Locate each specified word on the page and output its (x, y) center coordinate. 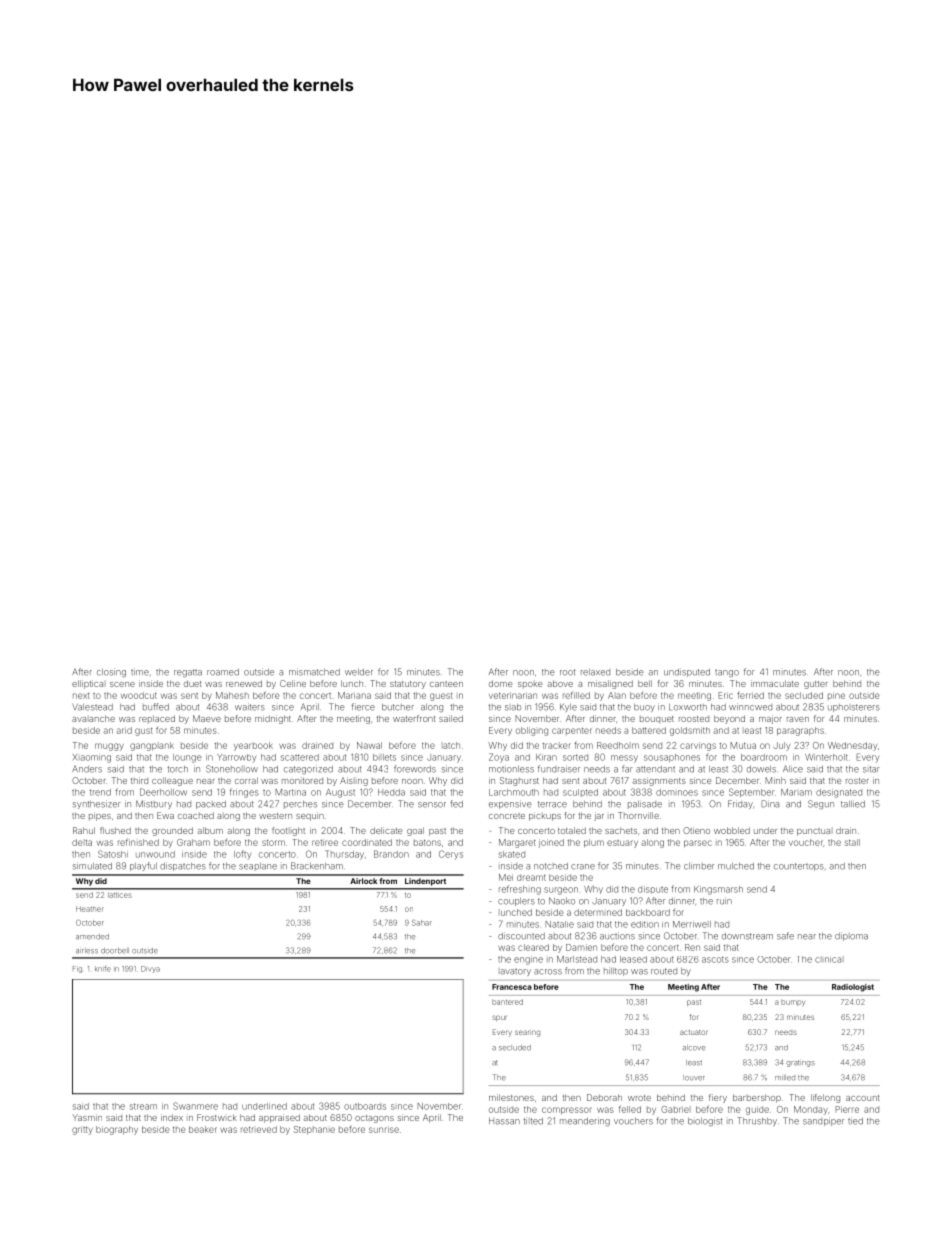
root (567, 672)
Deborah (604, 1097)
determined (598, 912)
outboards (365, 1106)
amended (92, 937)
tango (727, 673)
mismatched (314, 672)
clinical (829, 959)
